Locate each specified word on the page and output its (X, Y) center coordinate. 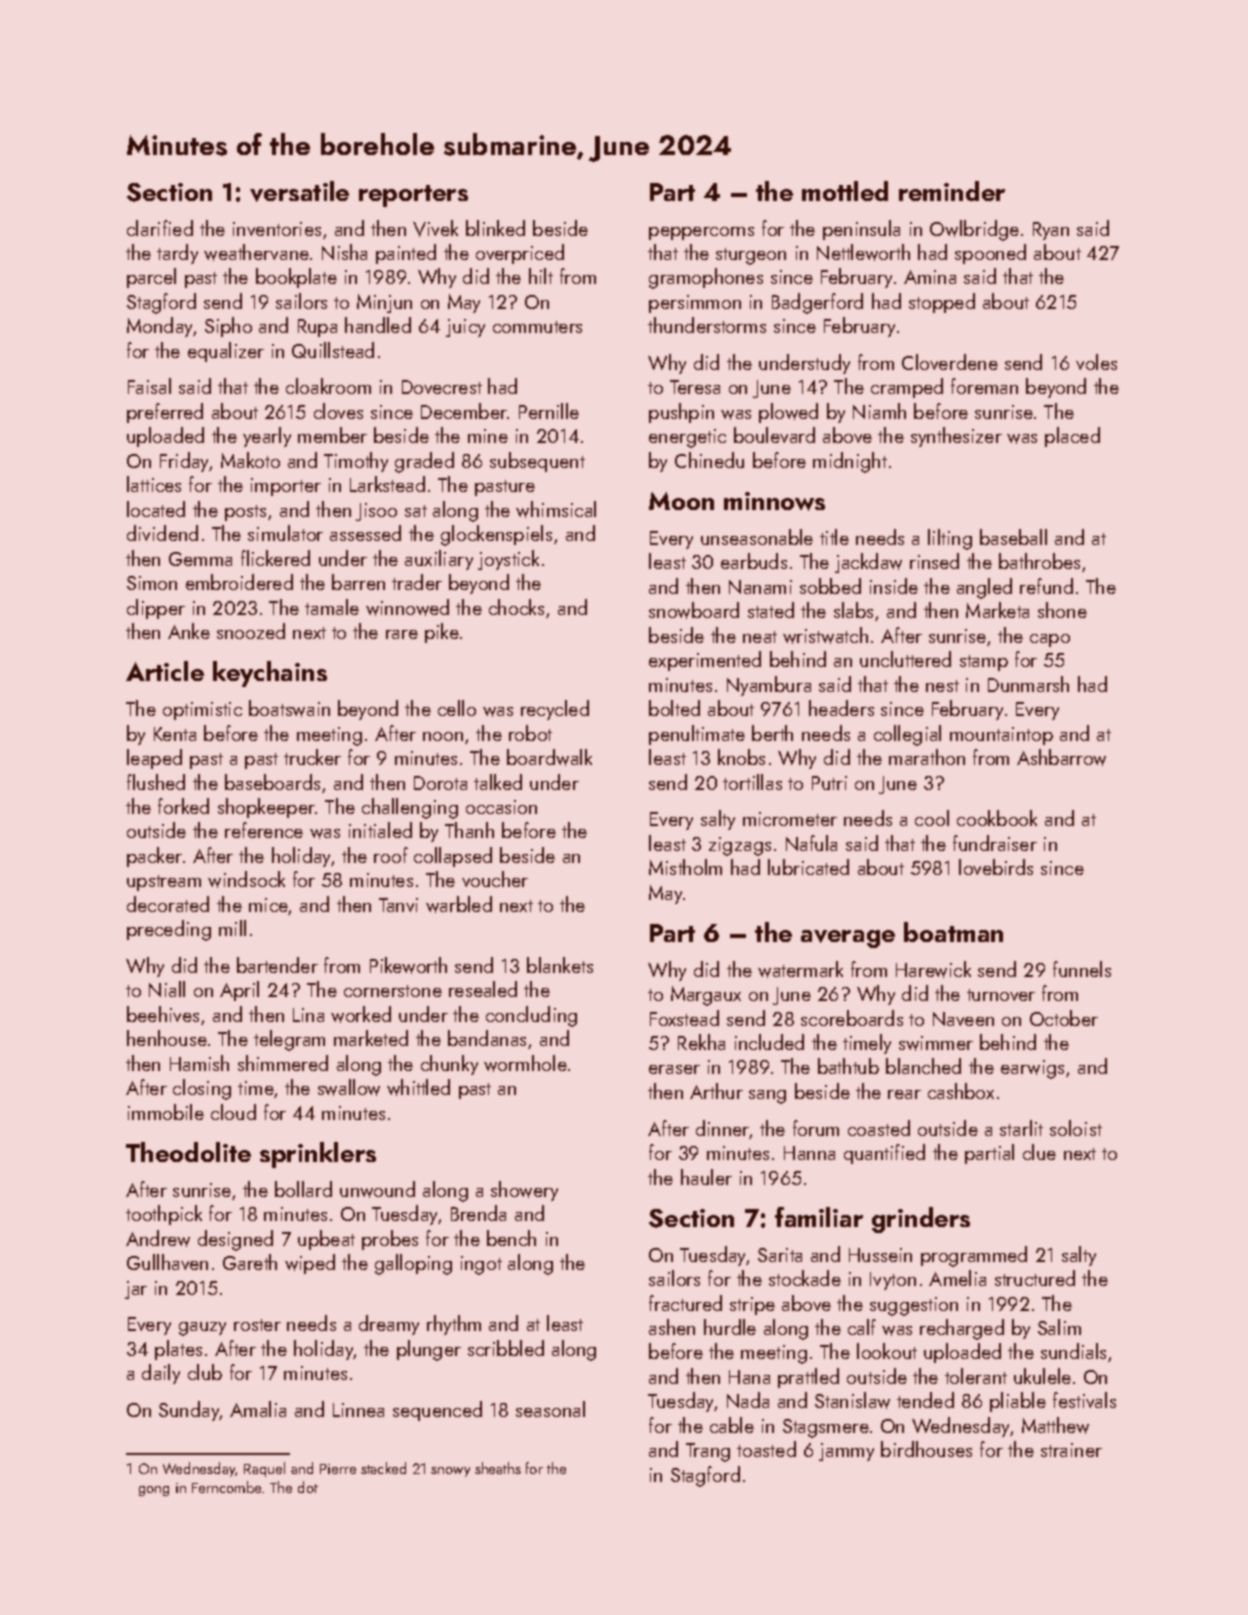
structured (1035, 1278)
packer (154, 857)
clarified (160, 228)
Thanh (469, 830)
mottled (845, 191)
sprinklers (318, 1155)
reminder (952, 191)
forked (183, 806)
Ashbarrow (1061, 757)
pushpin (681, 413)
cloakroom (328, 386)
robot (530, 733)
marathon (927, 757)
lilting (950, 539)
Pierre (338, 1469)
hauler (706, 1177)
